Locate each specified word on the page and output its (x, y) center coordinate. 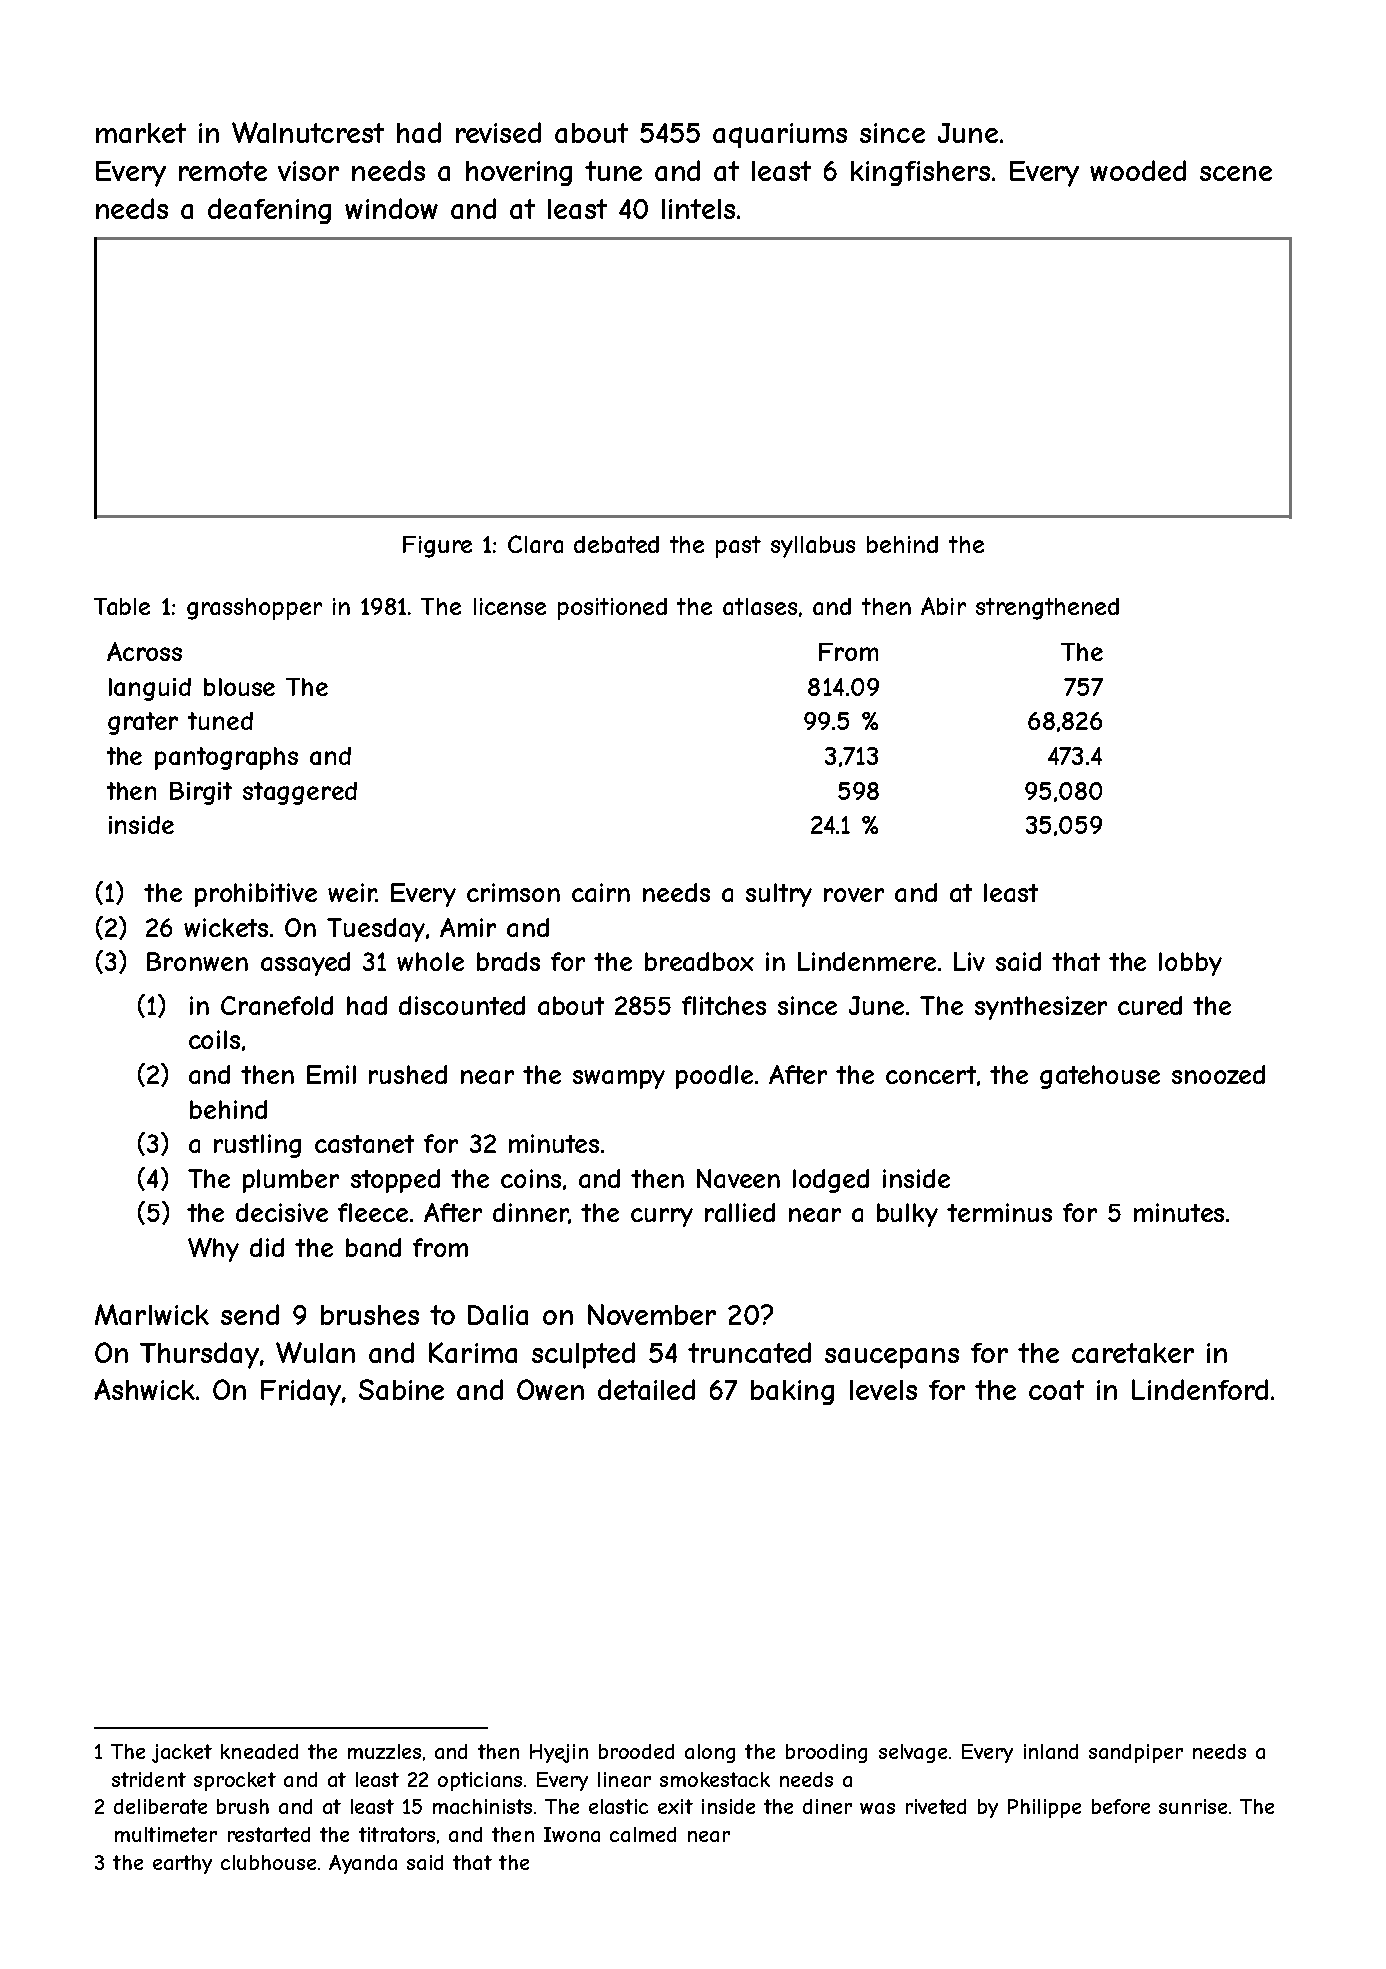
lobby (1190, 964)
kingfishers (920, 173)
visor (308, 171)
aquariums (780, 135)
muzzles (384, 1751)
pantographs (226, 758)
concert (931, 1075)
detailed (646, 1389)
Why (213, 1250)
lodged (831, 1181)
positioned (612, 609)
